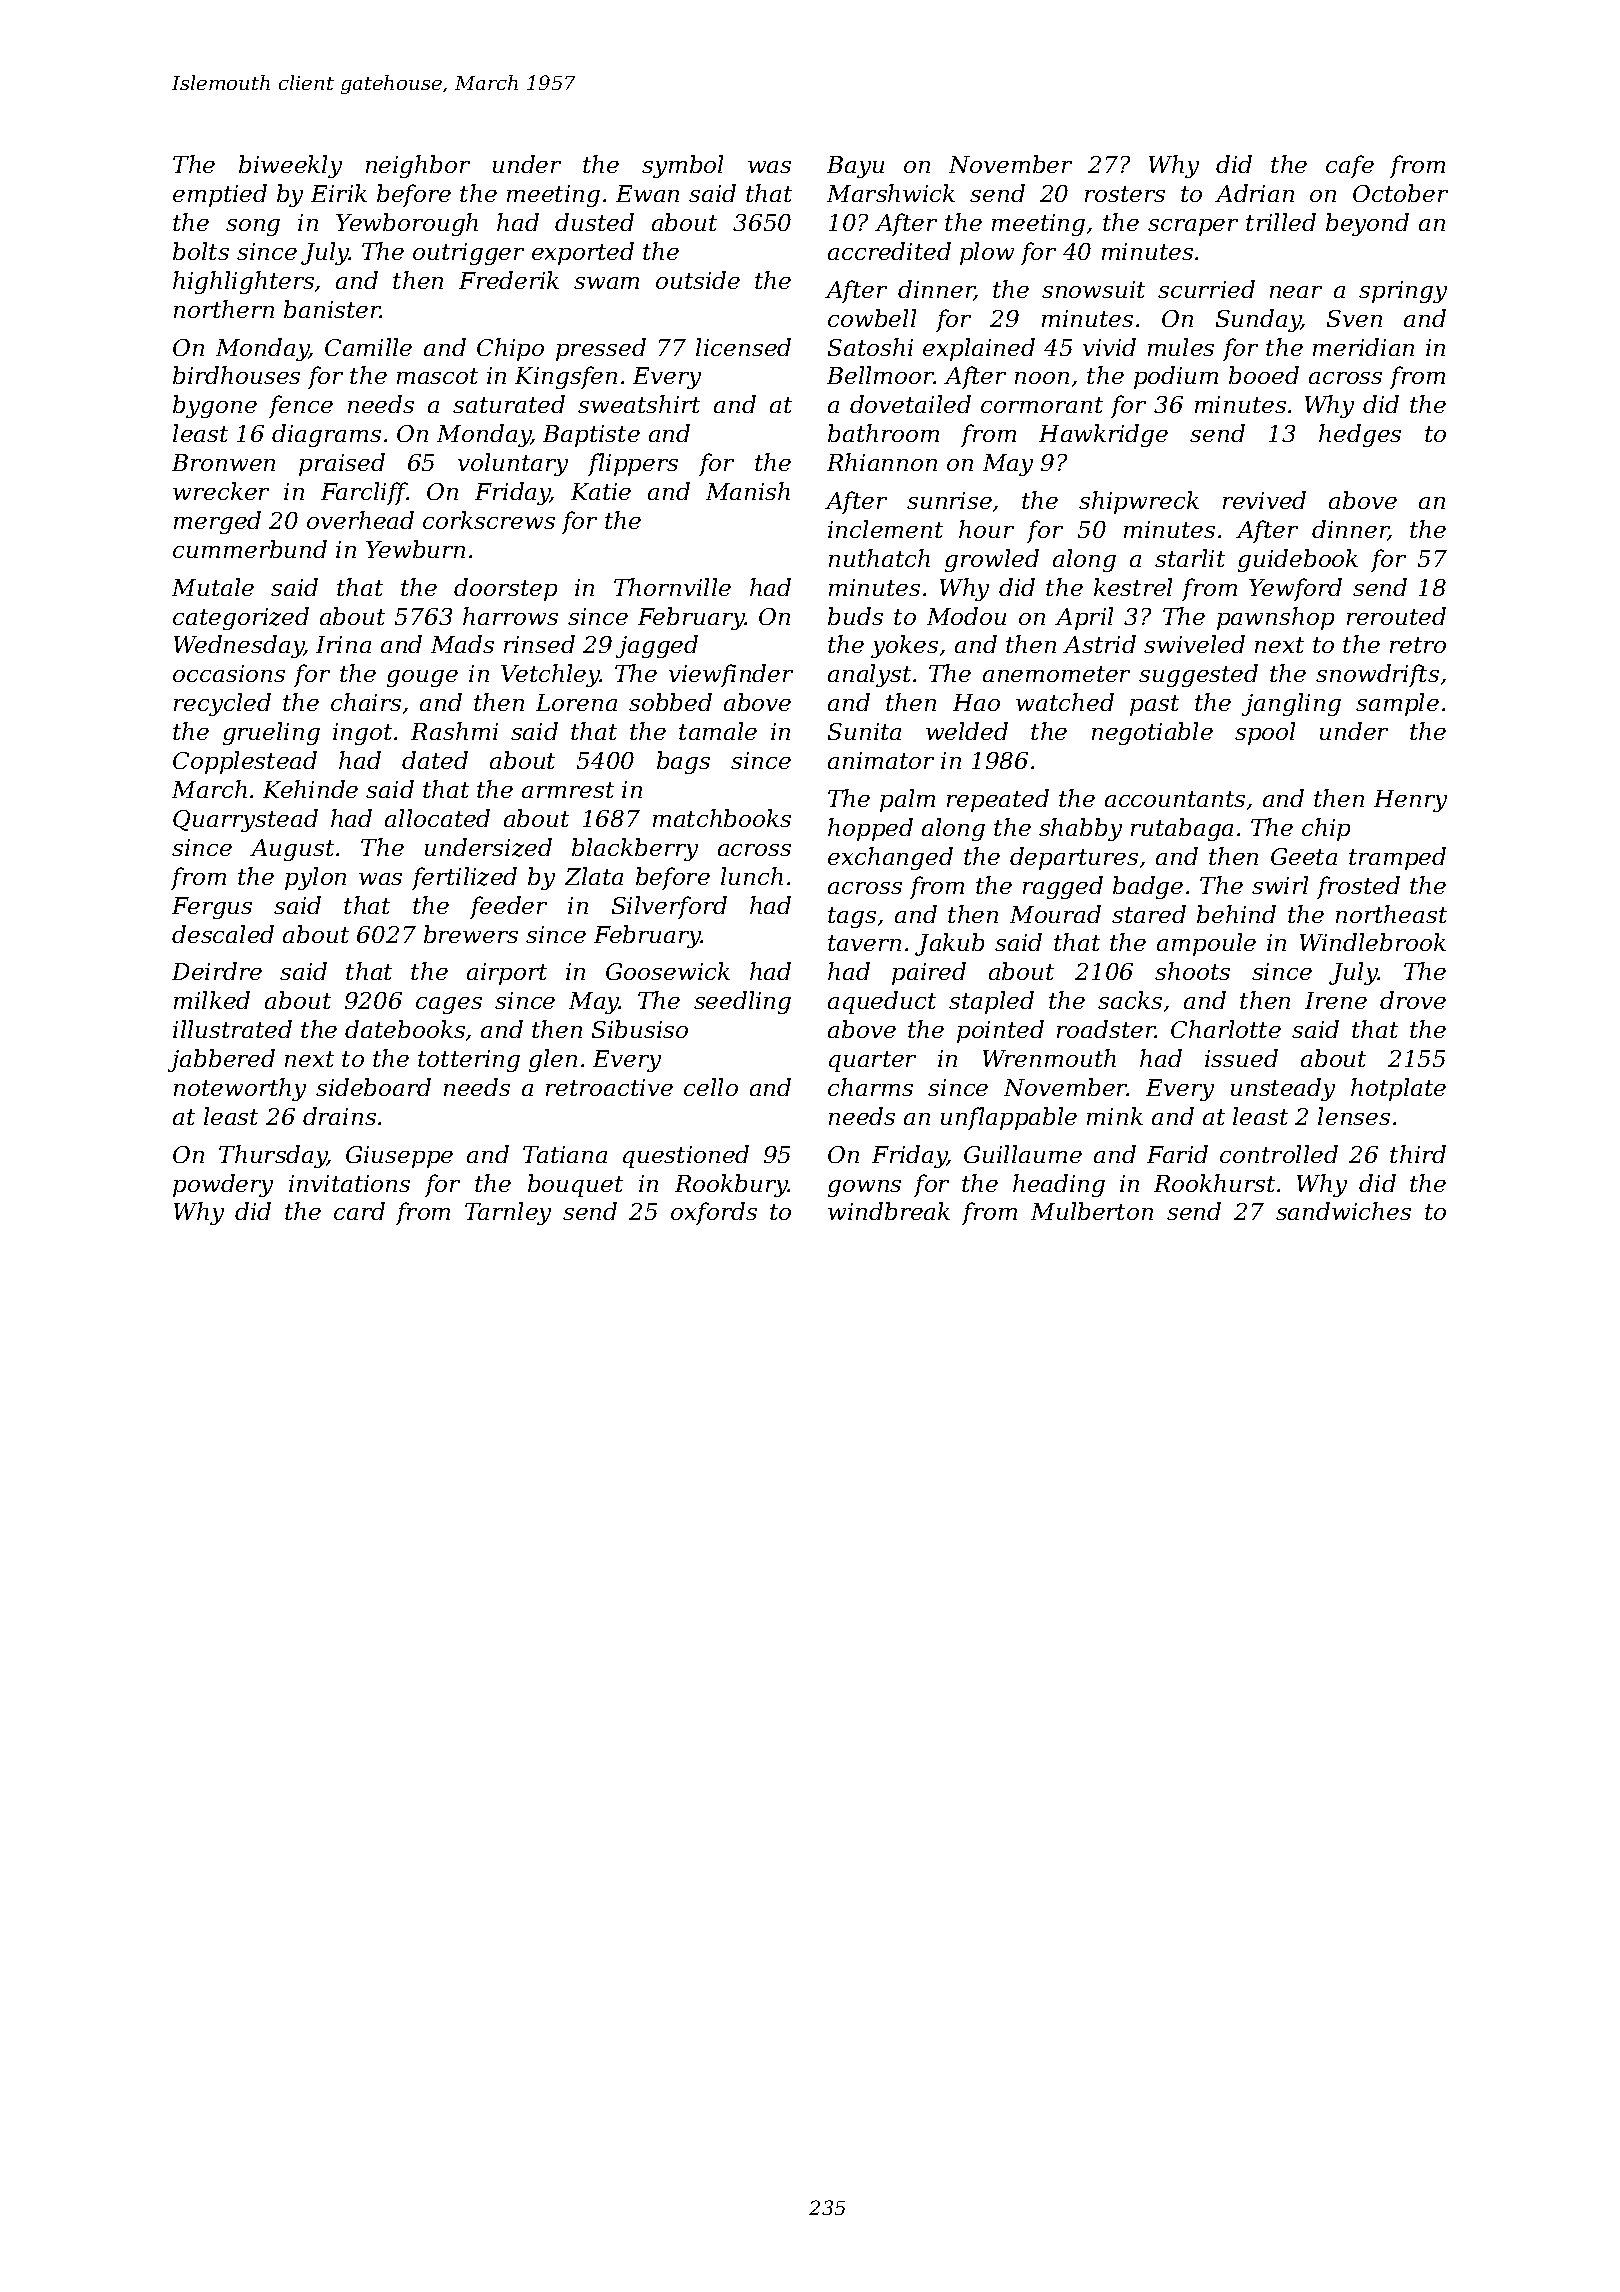  I want to click on unflappable, so click(1009, 1118).
